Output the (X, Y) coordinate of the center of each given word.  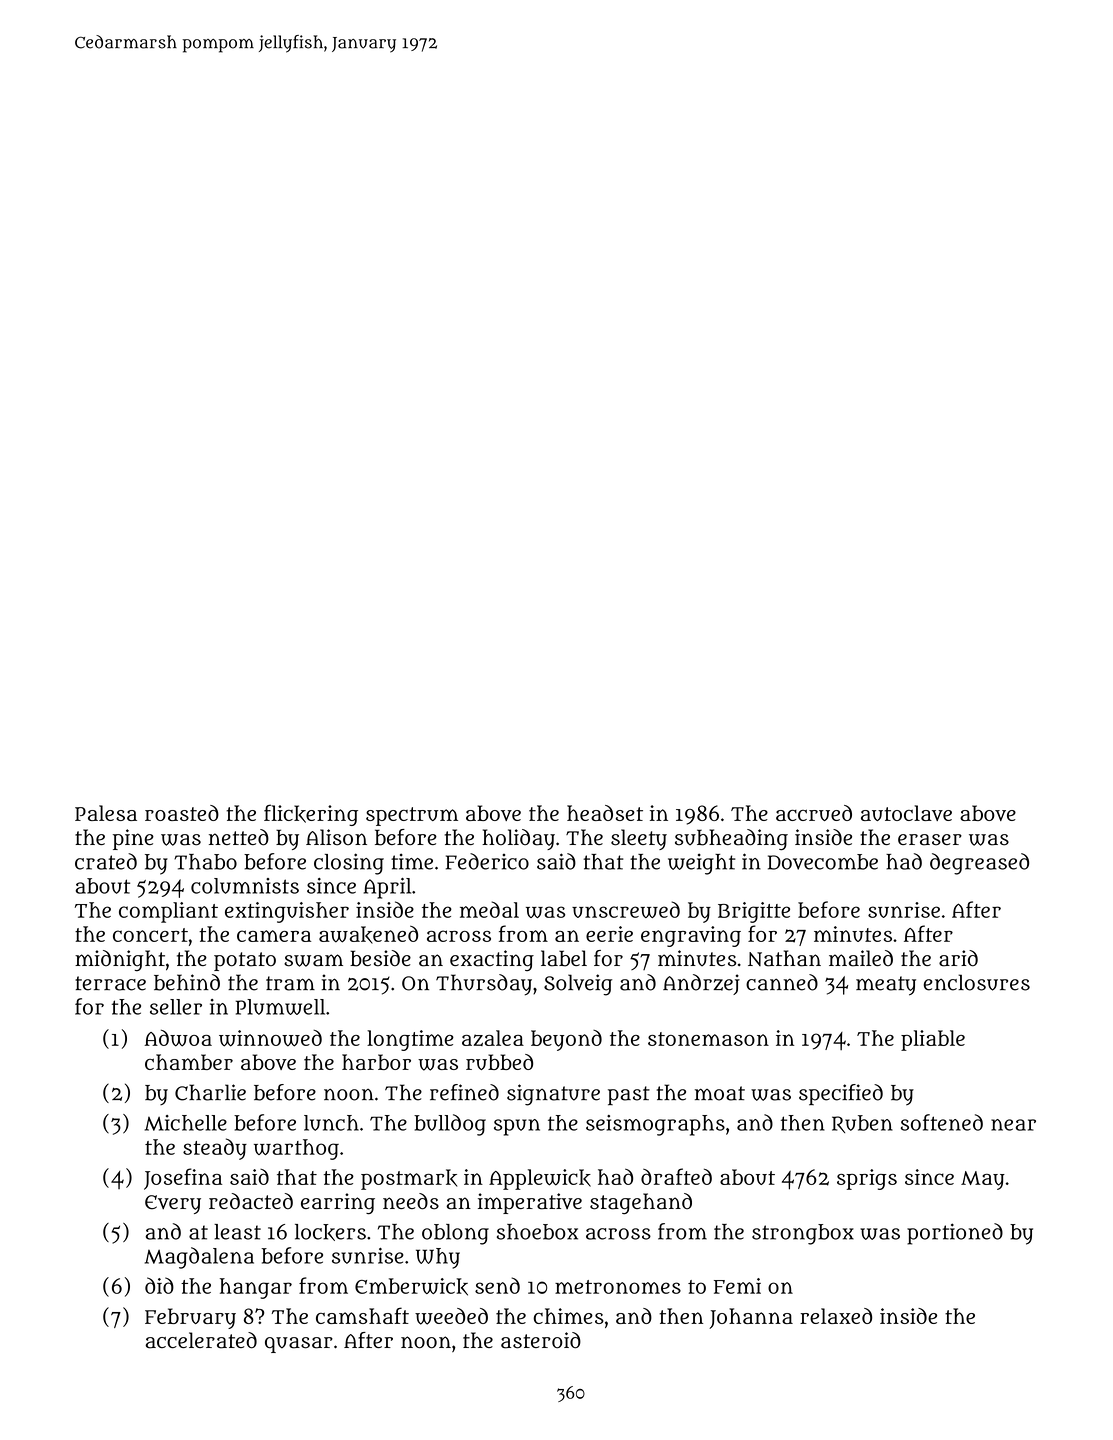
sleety (639, 839)
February (190, 1318)
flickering (311, 815)
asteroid (541, 1340)
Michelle (186, 1123)
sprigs (867, 1179)
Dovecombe (823, 862)
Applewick (540, 1179)
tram (290, 983)
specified (841, 1094)
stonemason (708, 1039)
